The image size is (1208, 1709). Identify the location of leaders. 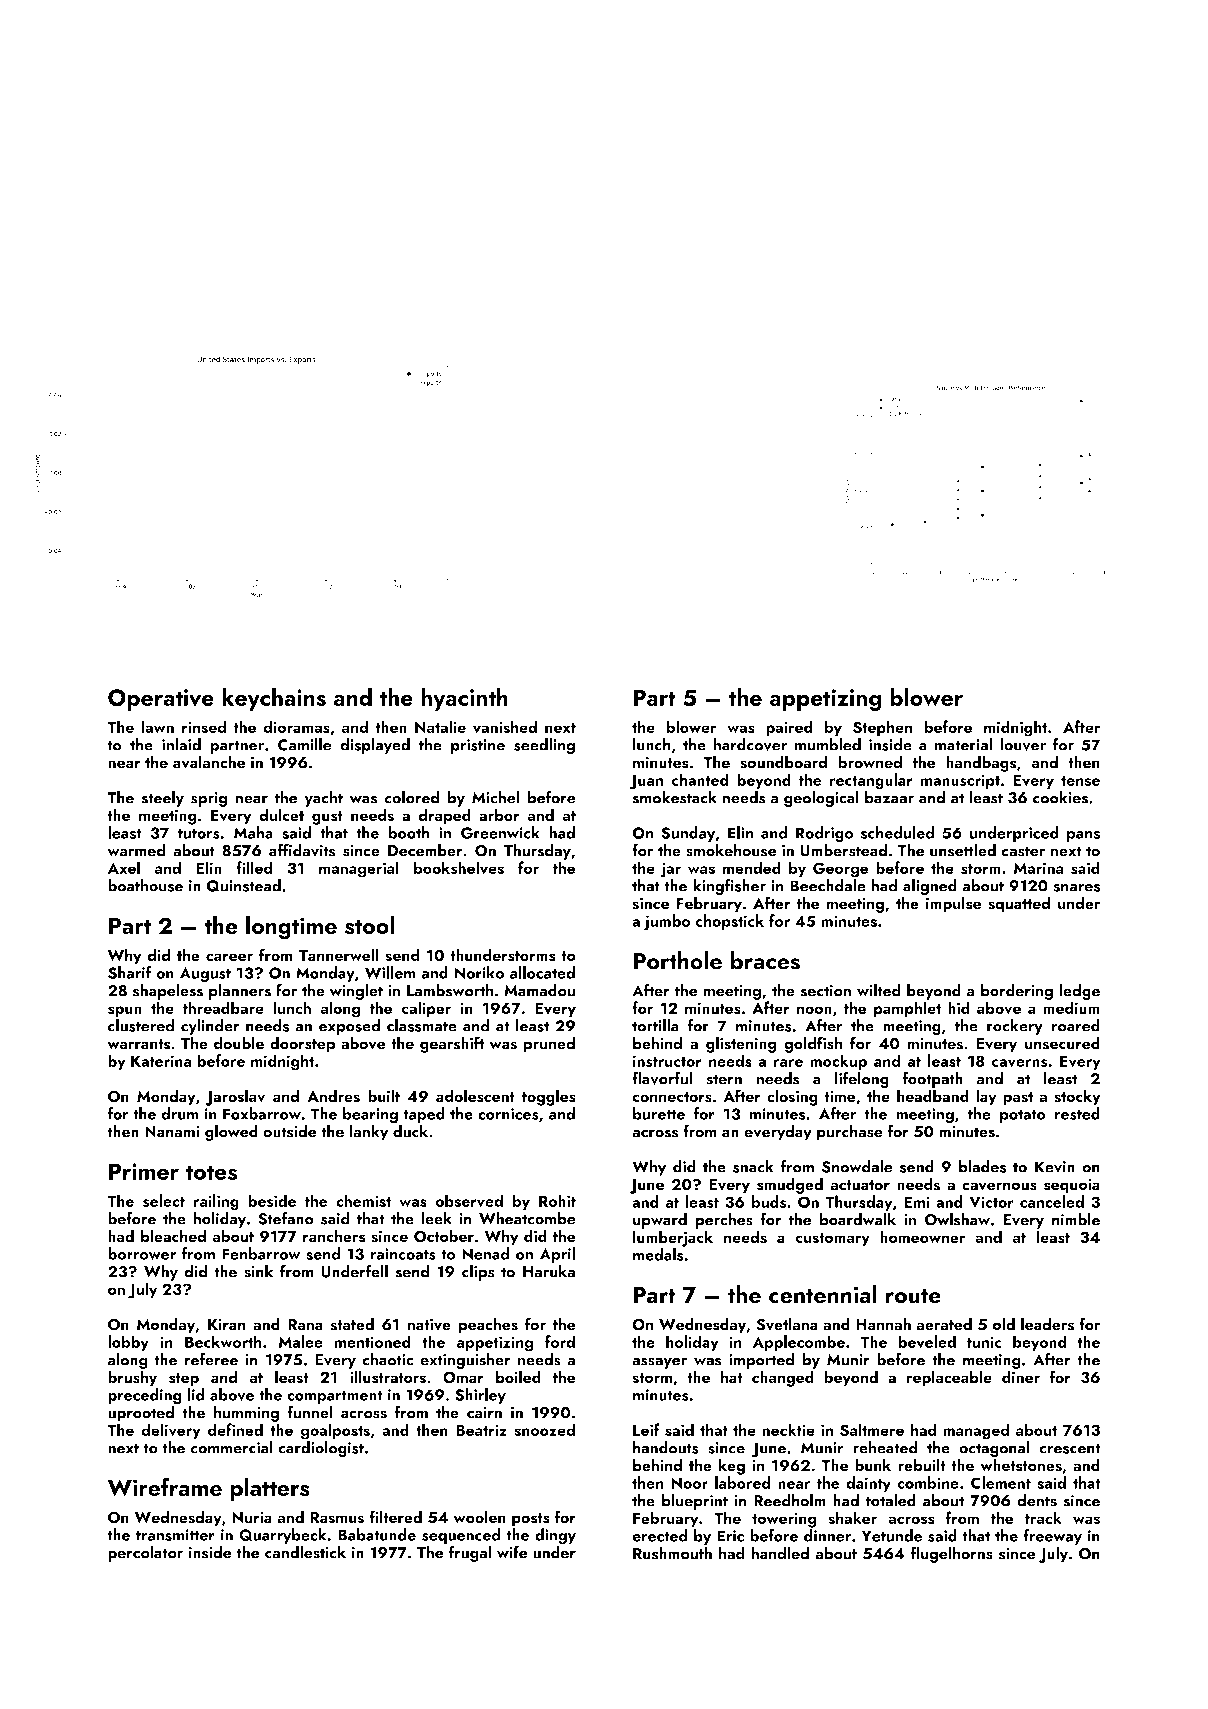
(1047, 1324).
